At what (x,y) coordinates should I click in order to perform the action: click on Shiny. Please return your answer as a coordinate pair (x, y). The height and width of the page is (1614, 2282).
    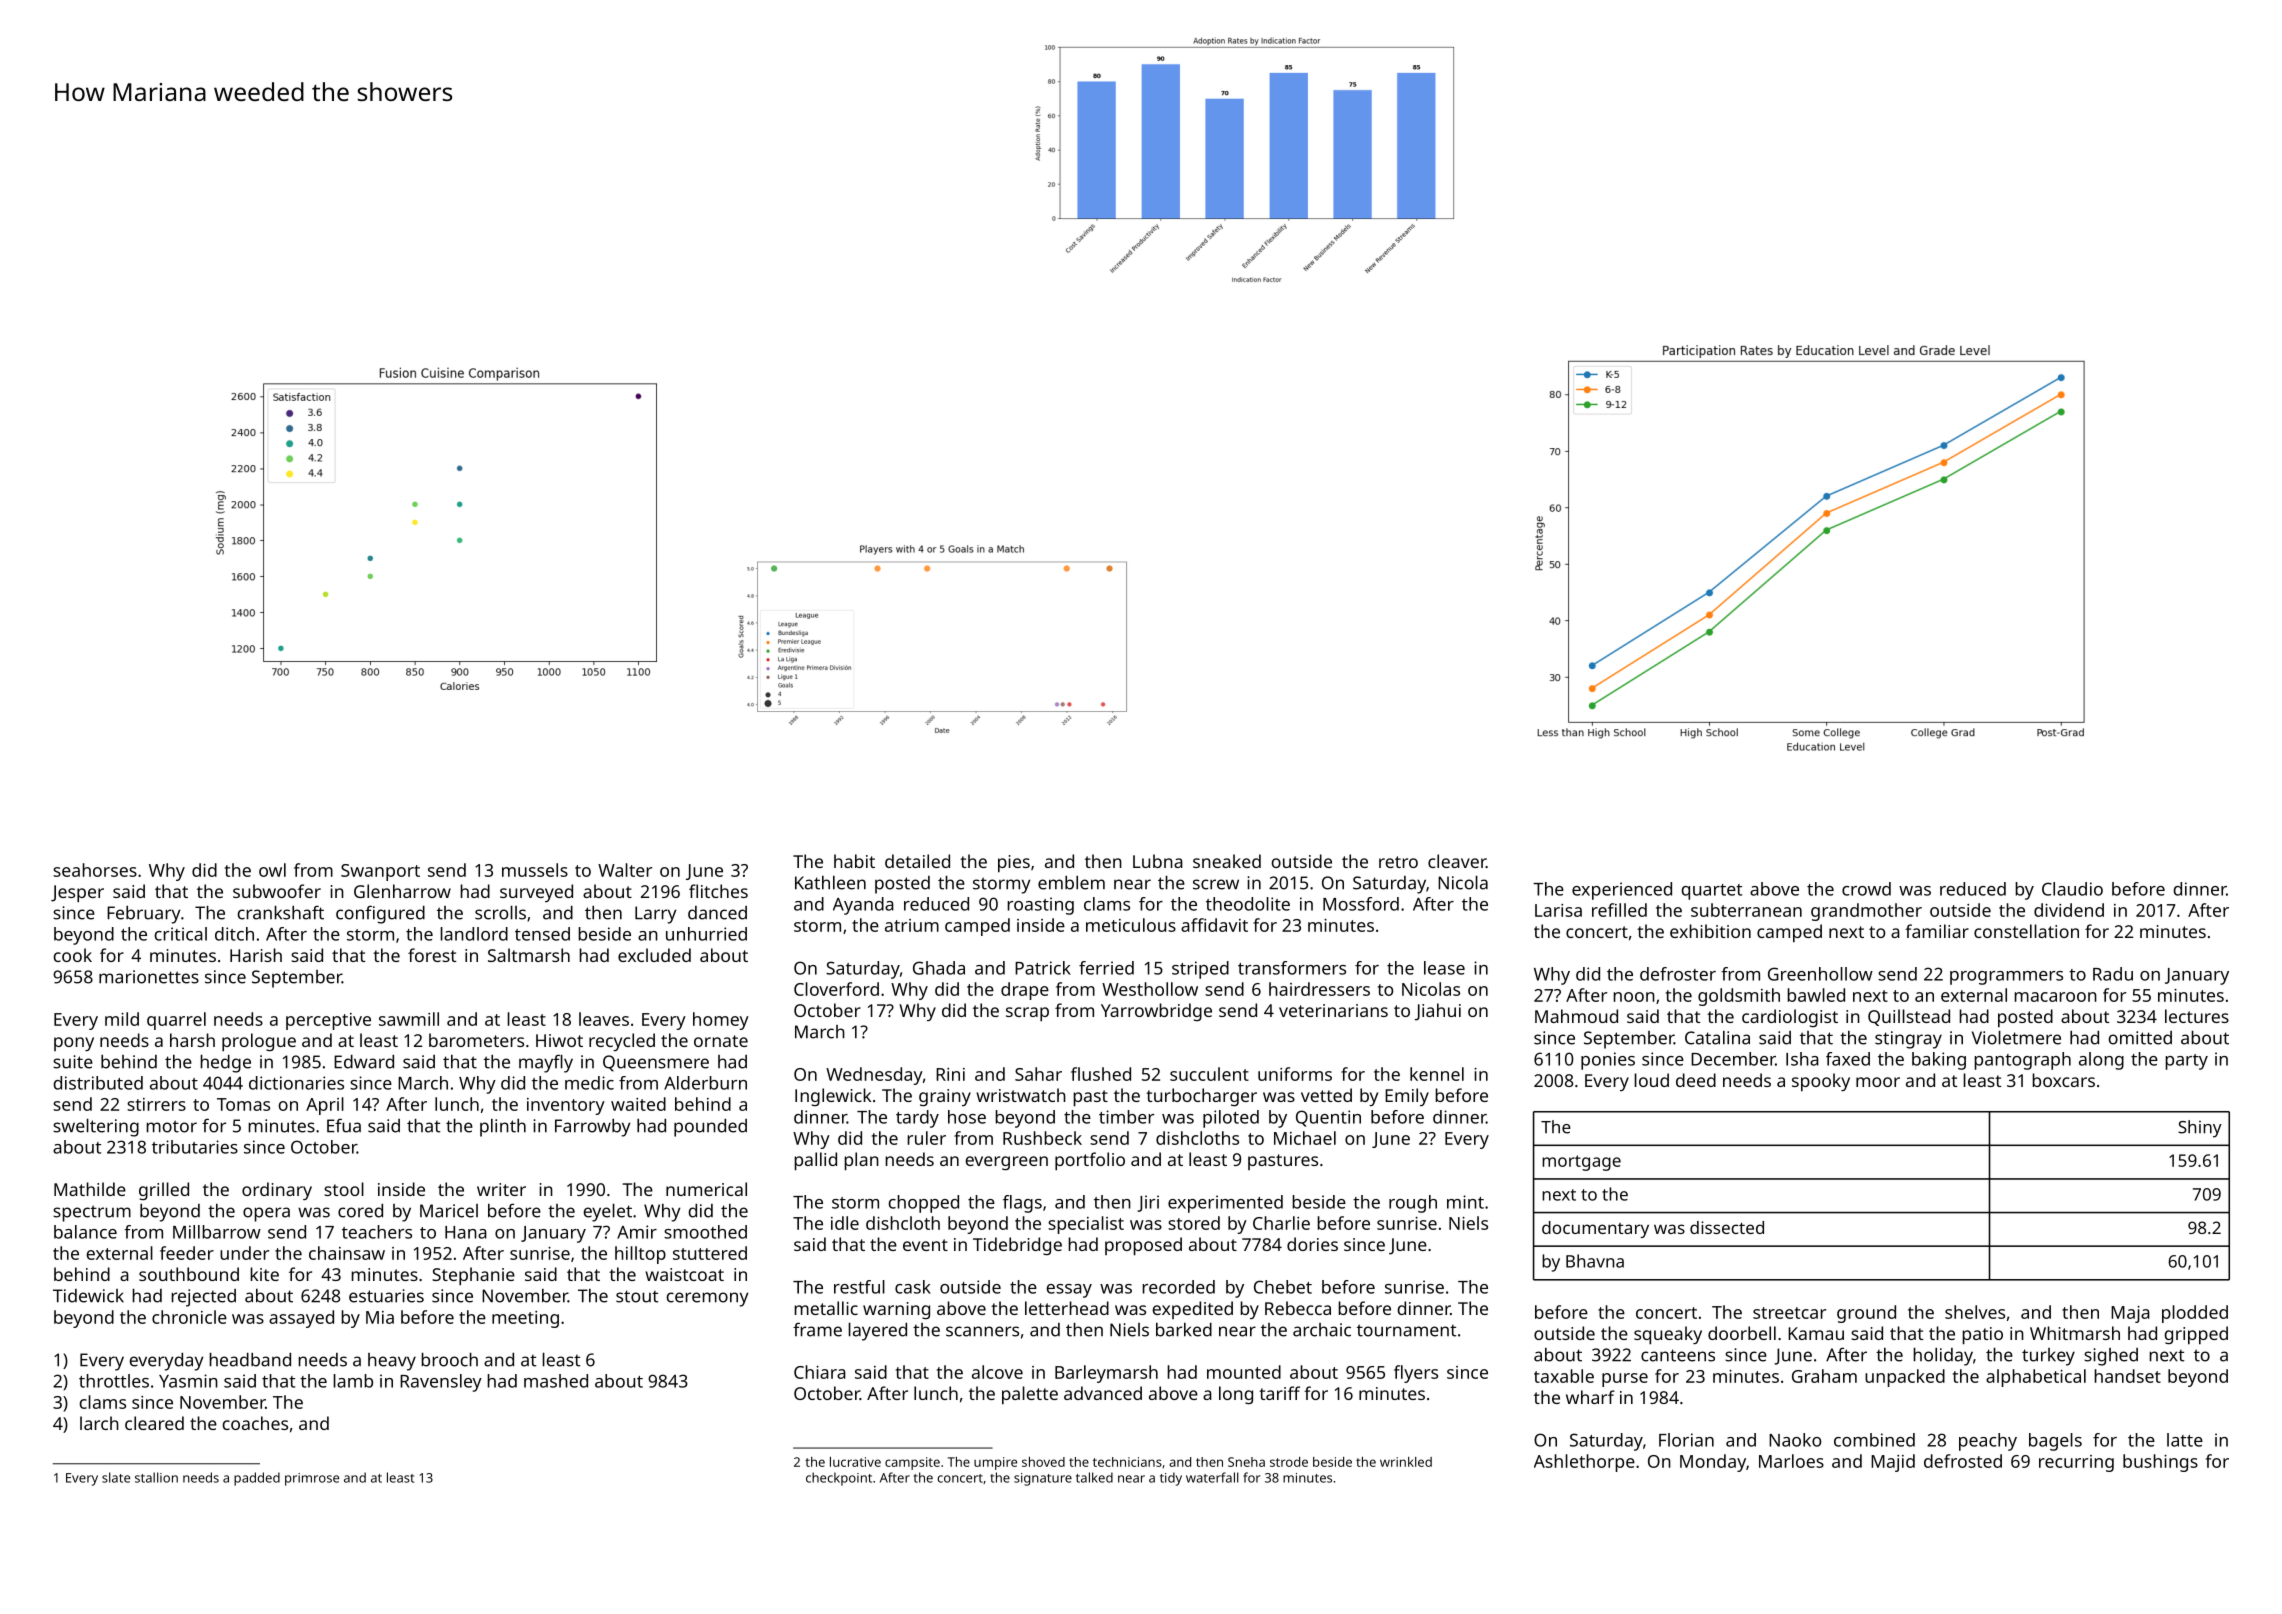
    Looking at the image, I should click on (2200, 1129).
